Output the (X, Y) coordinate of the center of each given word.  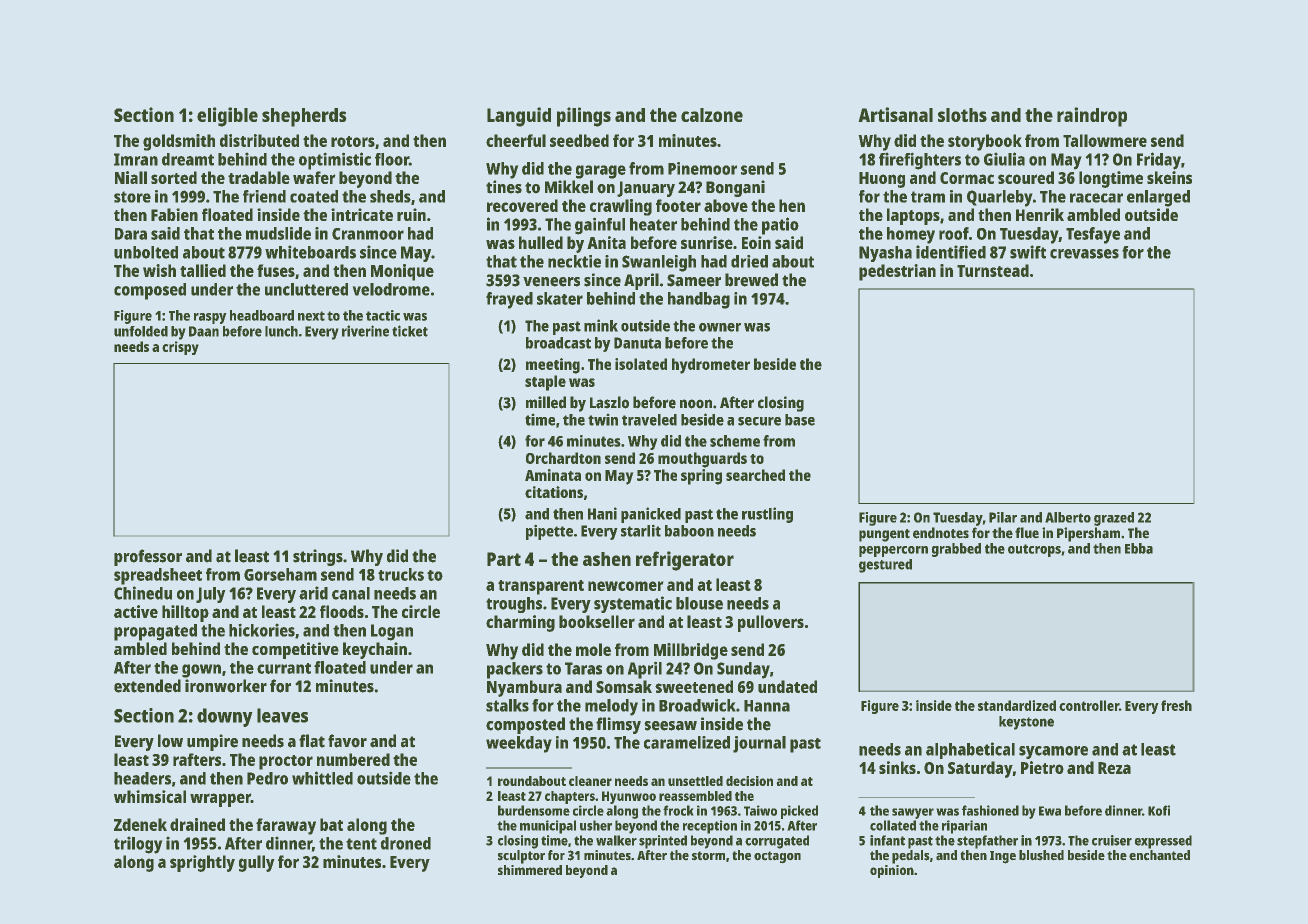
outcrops (1034, 550)
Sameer (694, 280)
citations (554, 492)
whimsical (150, 796)
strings (318, 557)
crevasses (1084, 254)
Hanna (767, 706)
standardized (1017, 705)
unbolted (146, 252)
